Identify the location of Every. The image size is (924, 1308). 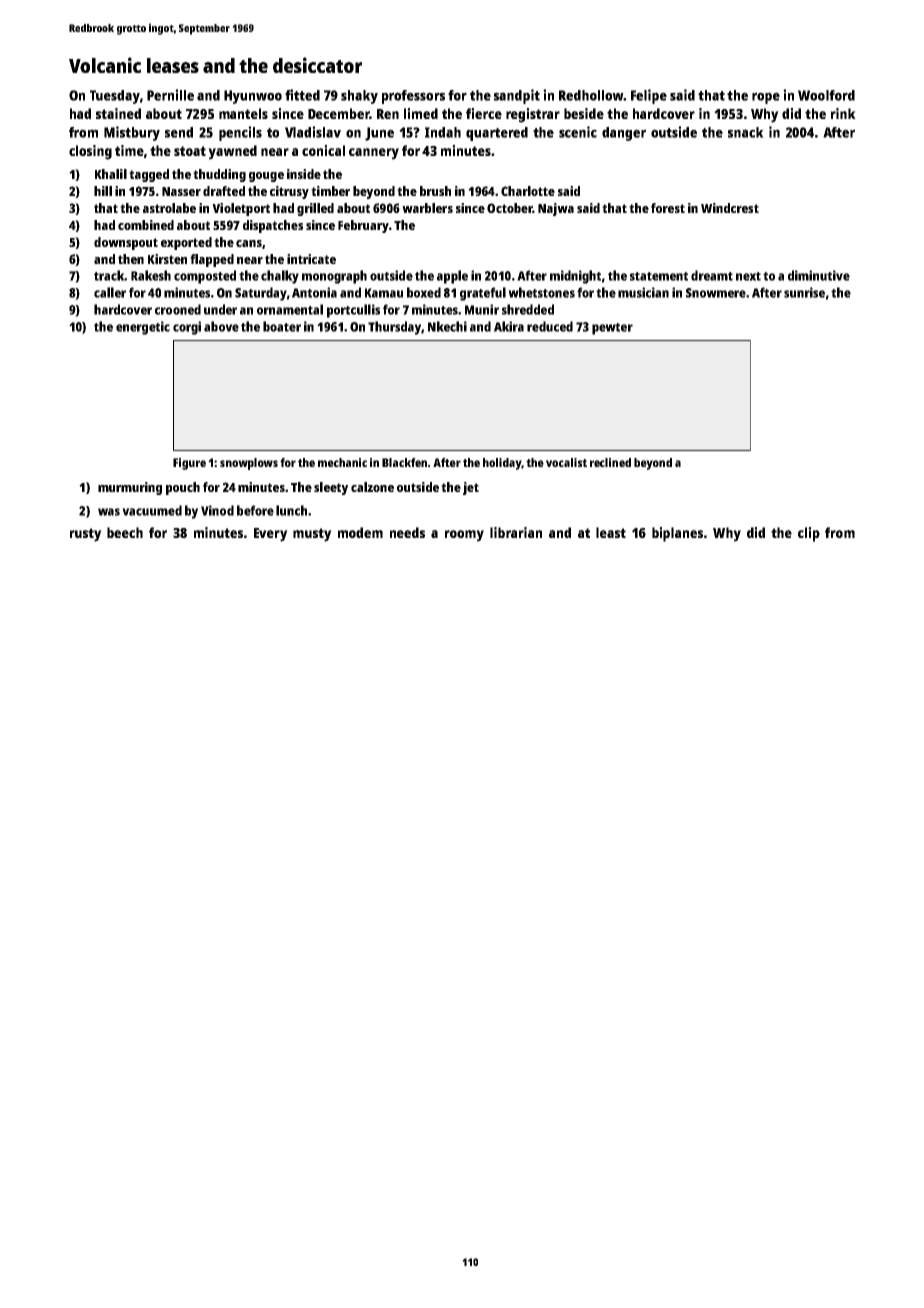
(271, 535).
